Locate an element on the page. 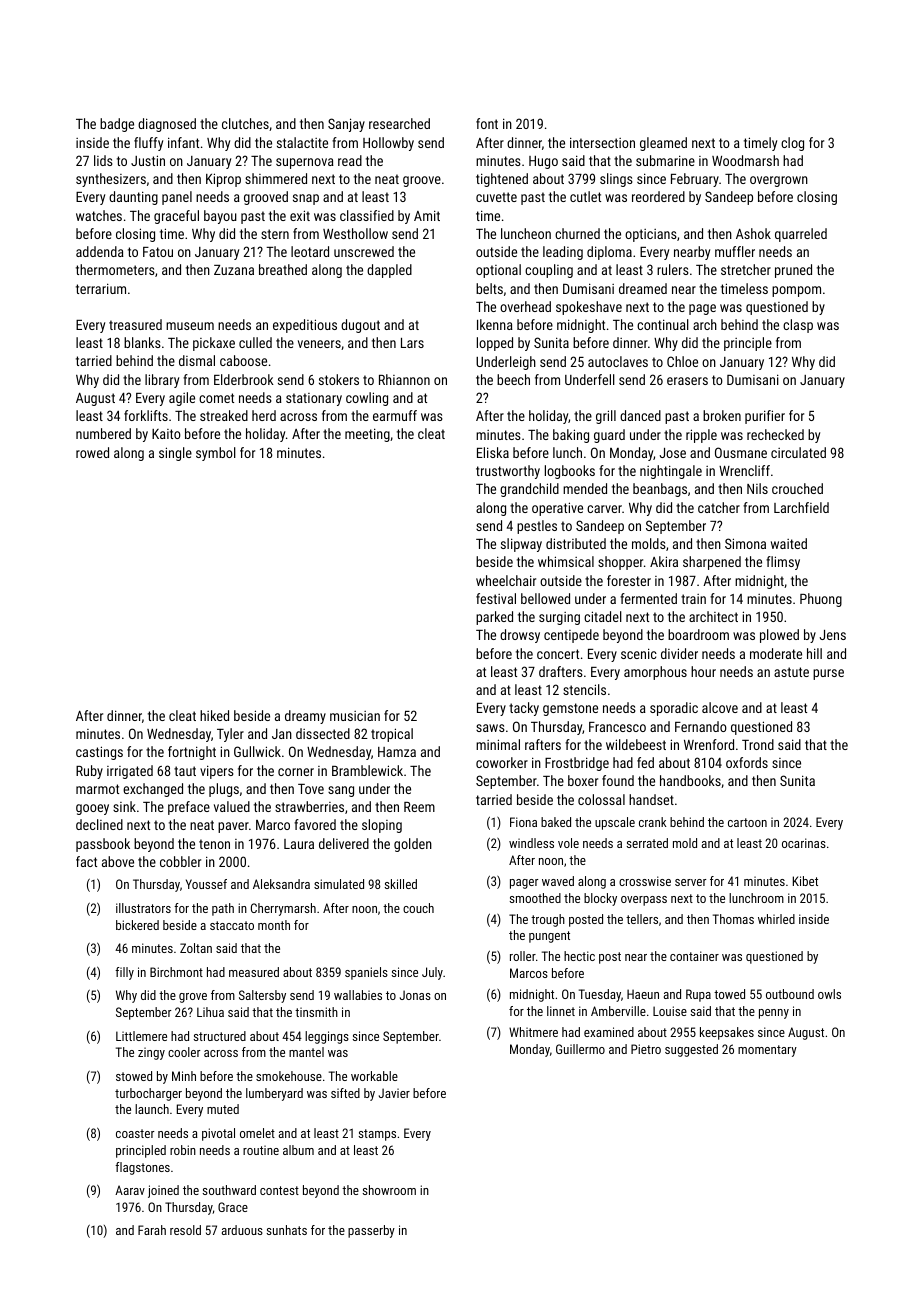 The height and width of the document is (1308, 924). album is located at coordinates (298, 1150).
